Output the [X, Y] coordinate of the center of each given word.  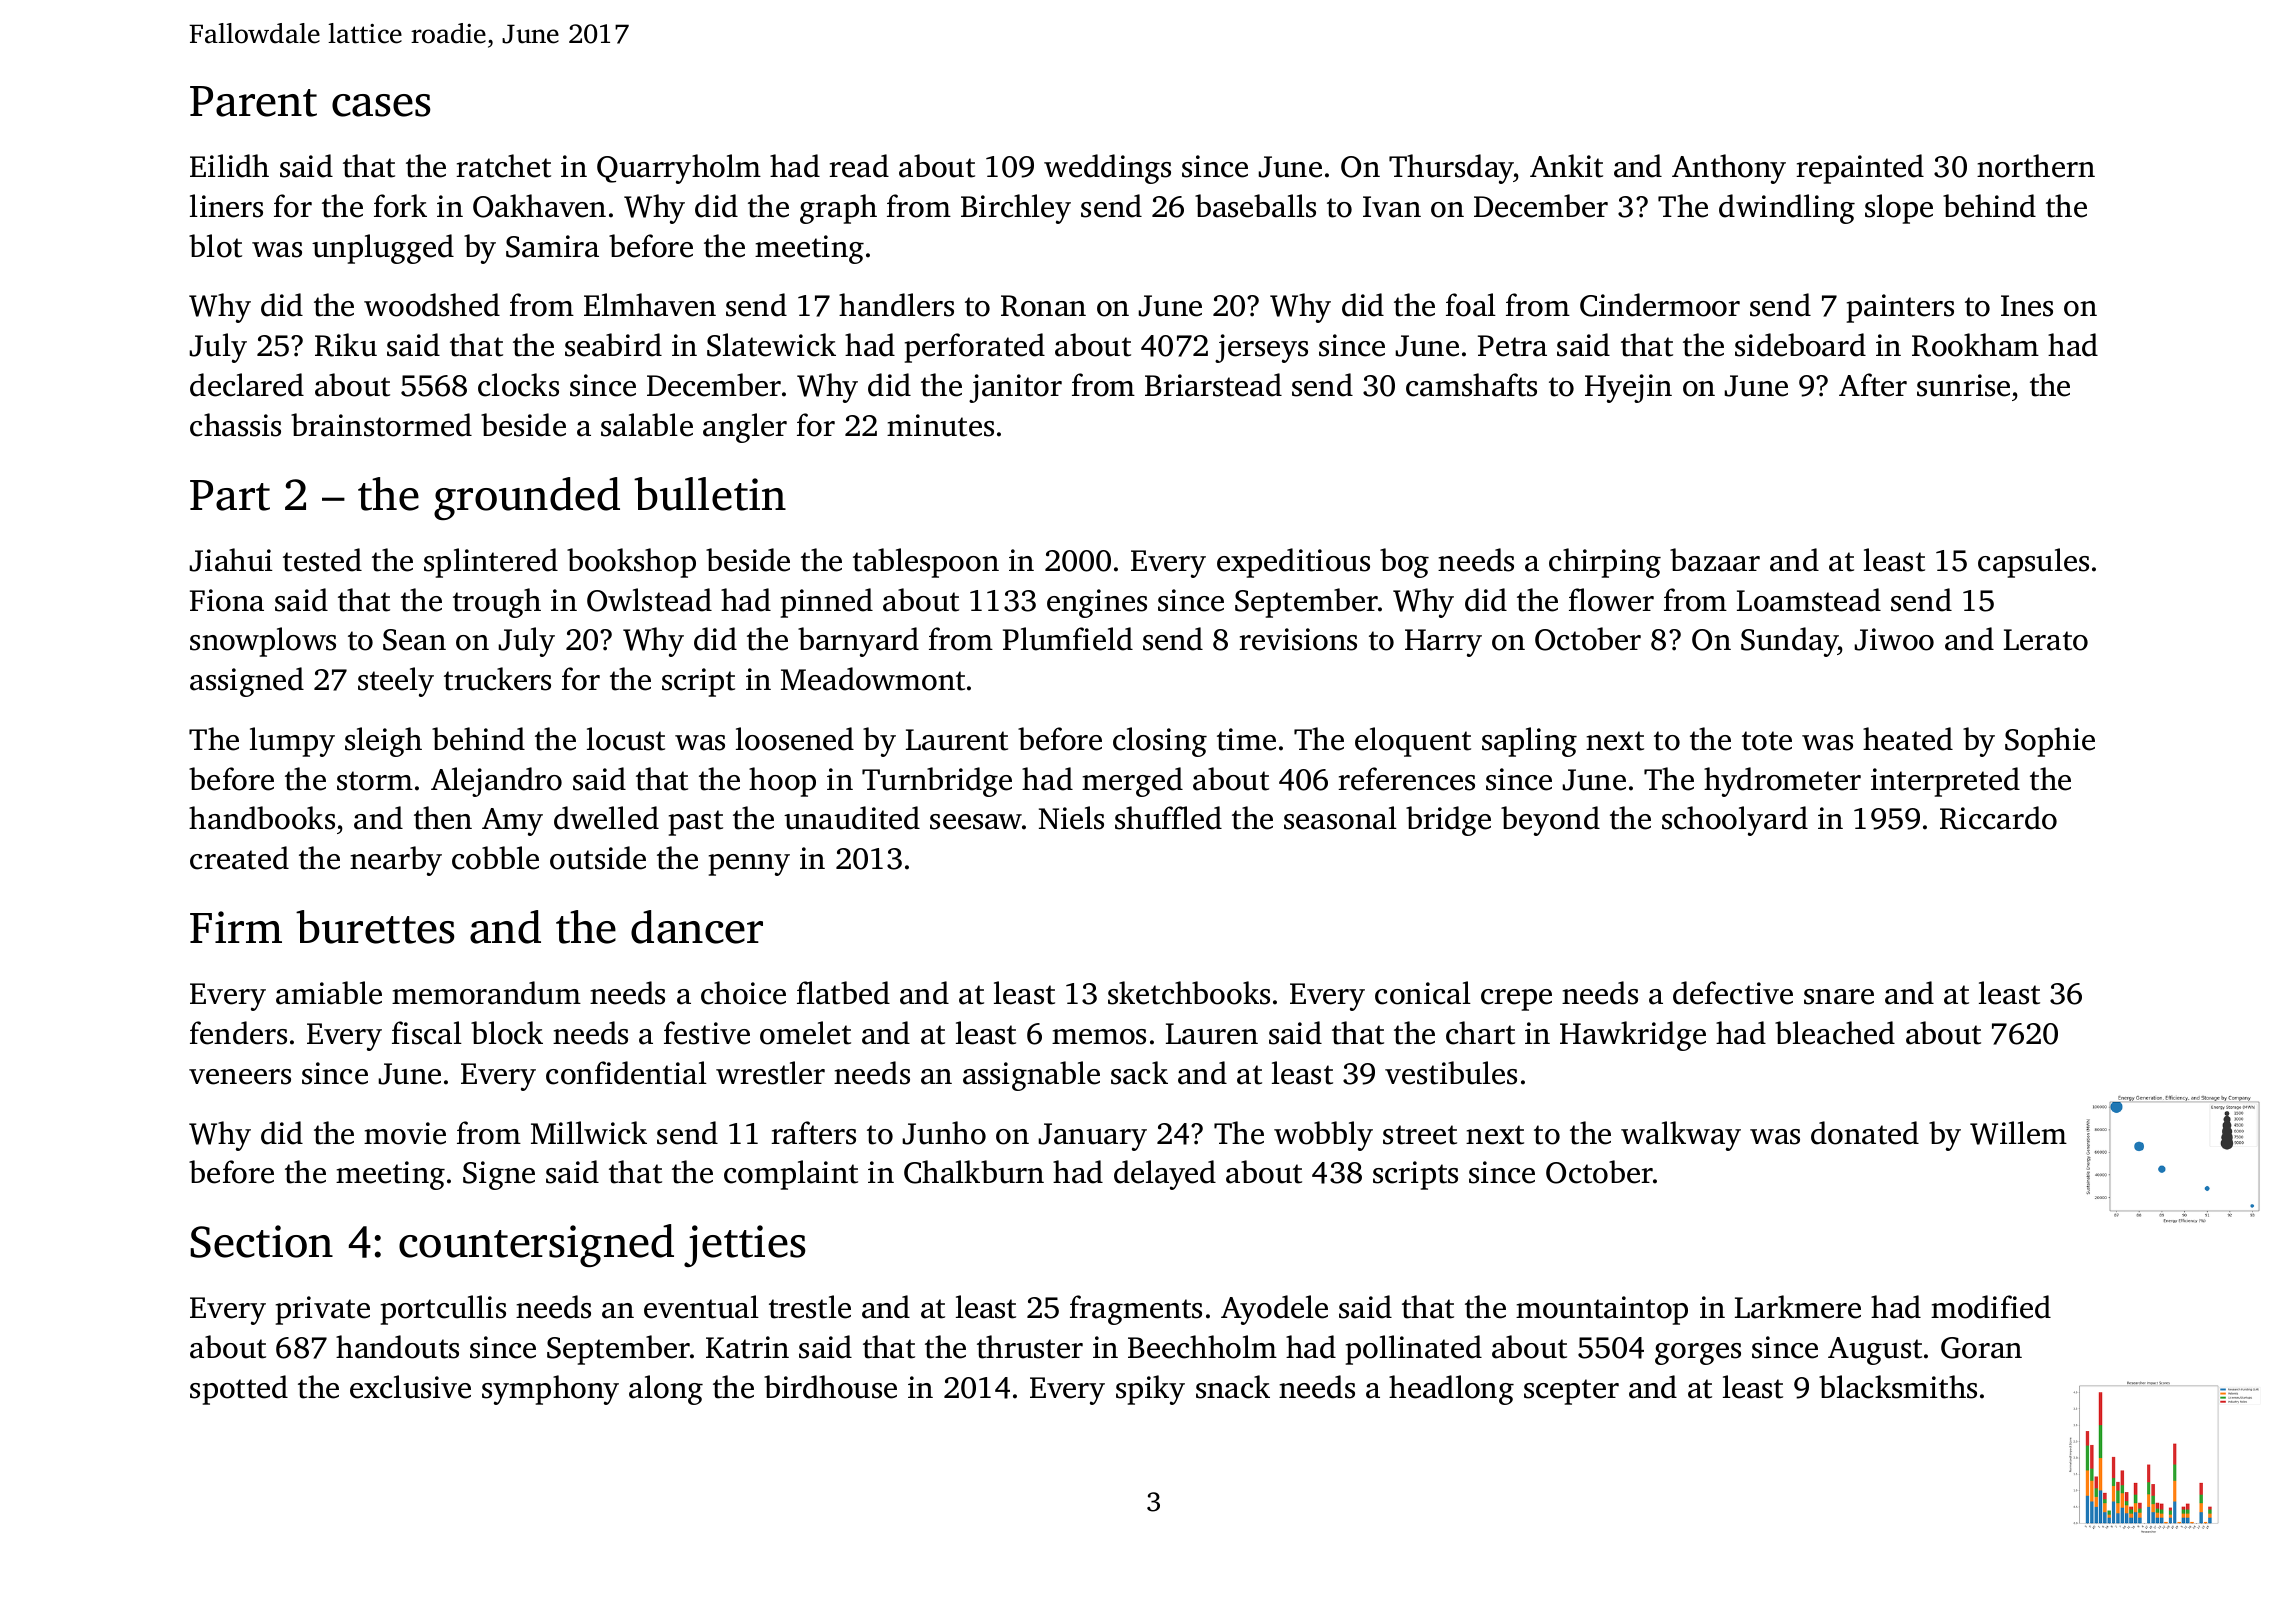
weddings [1107, 169]
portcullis [443, 1310]
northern [2036, 166]
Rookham [1975, 345]
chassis [235, 425]
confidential [626, 1073]
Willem [2018, 1133]
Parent [253, 101]
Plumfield [1068, 639]
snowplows [263, 642]
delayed [1165, 1175]
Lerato [2046, 640]
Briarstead [1213, 385]
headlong [1451, 1390]
